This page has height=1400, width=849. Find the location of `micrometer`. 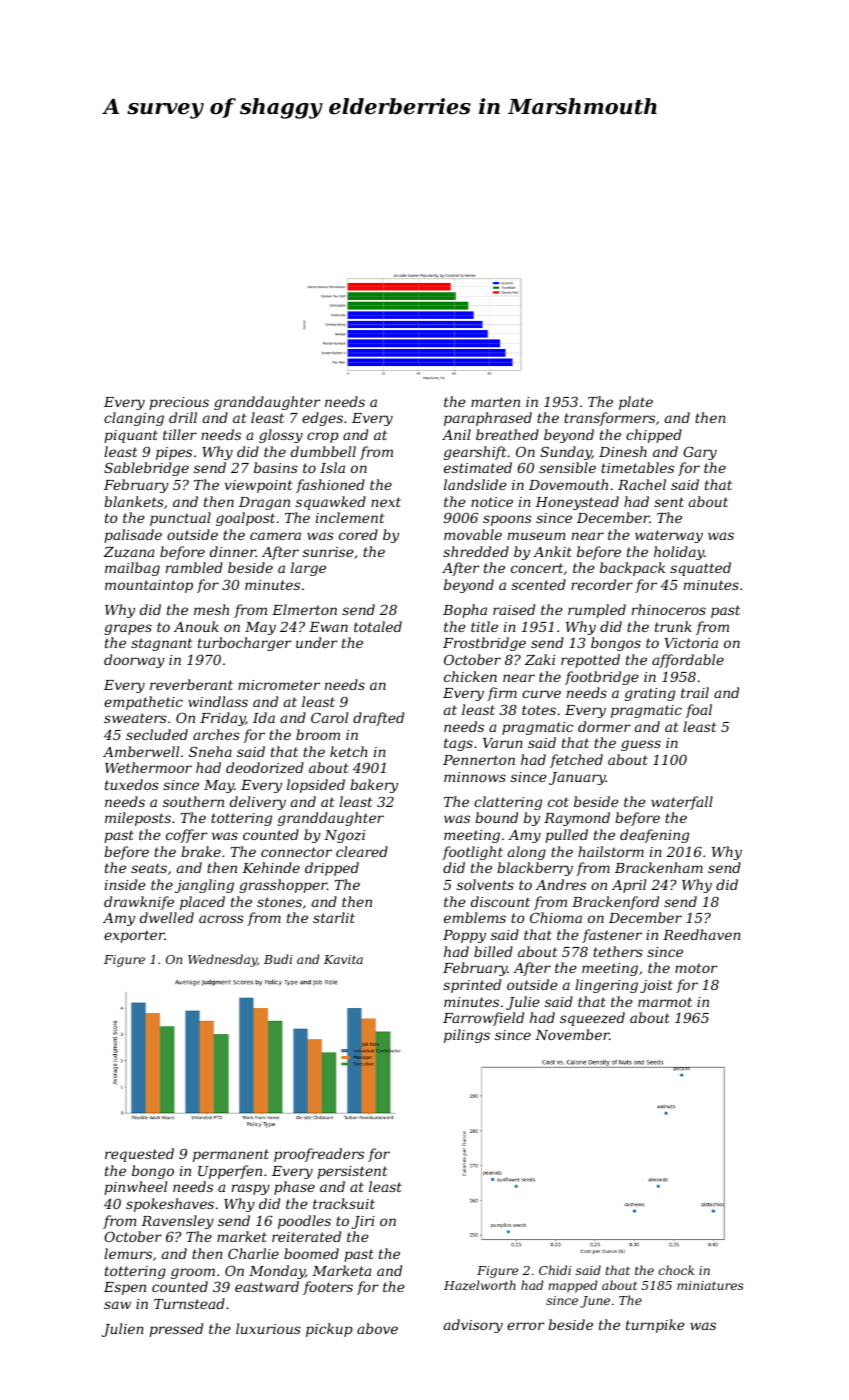

micrometer is located at coordinates (279, 685).
